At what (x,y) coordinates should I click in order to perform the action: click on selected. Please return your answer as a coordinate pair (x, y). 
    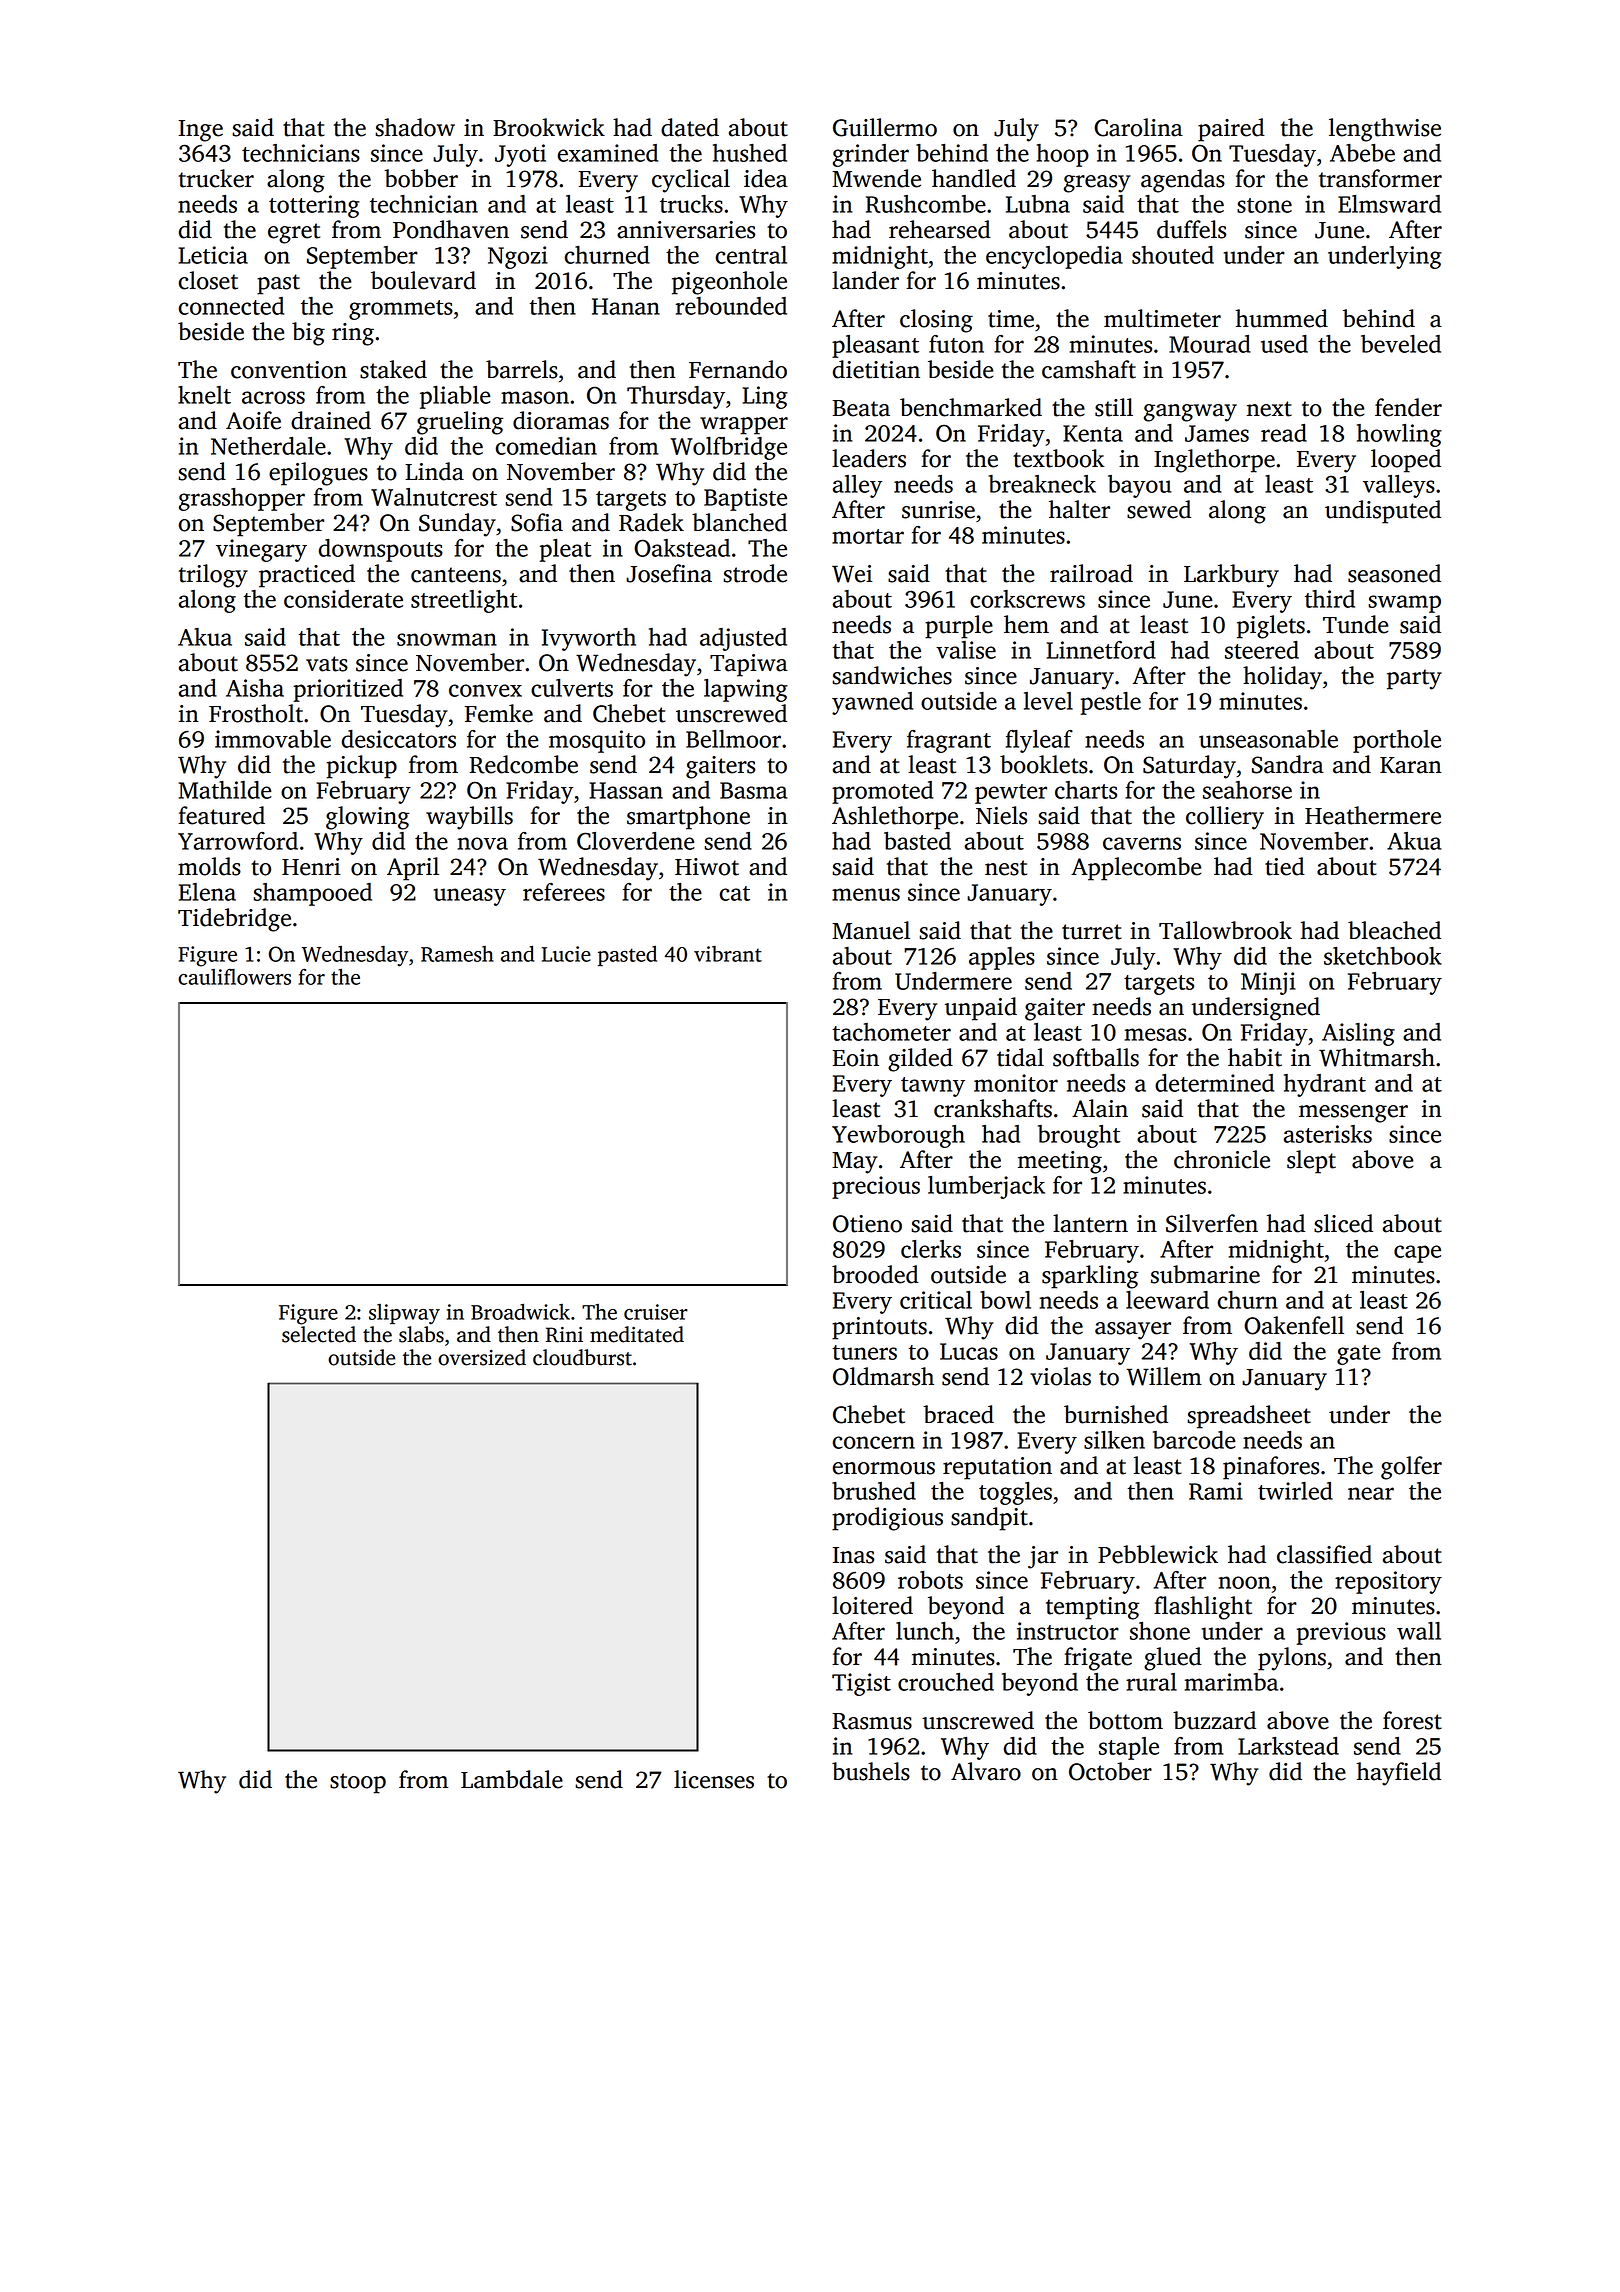
    Looking at the image, I should click on (319, 1334).
